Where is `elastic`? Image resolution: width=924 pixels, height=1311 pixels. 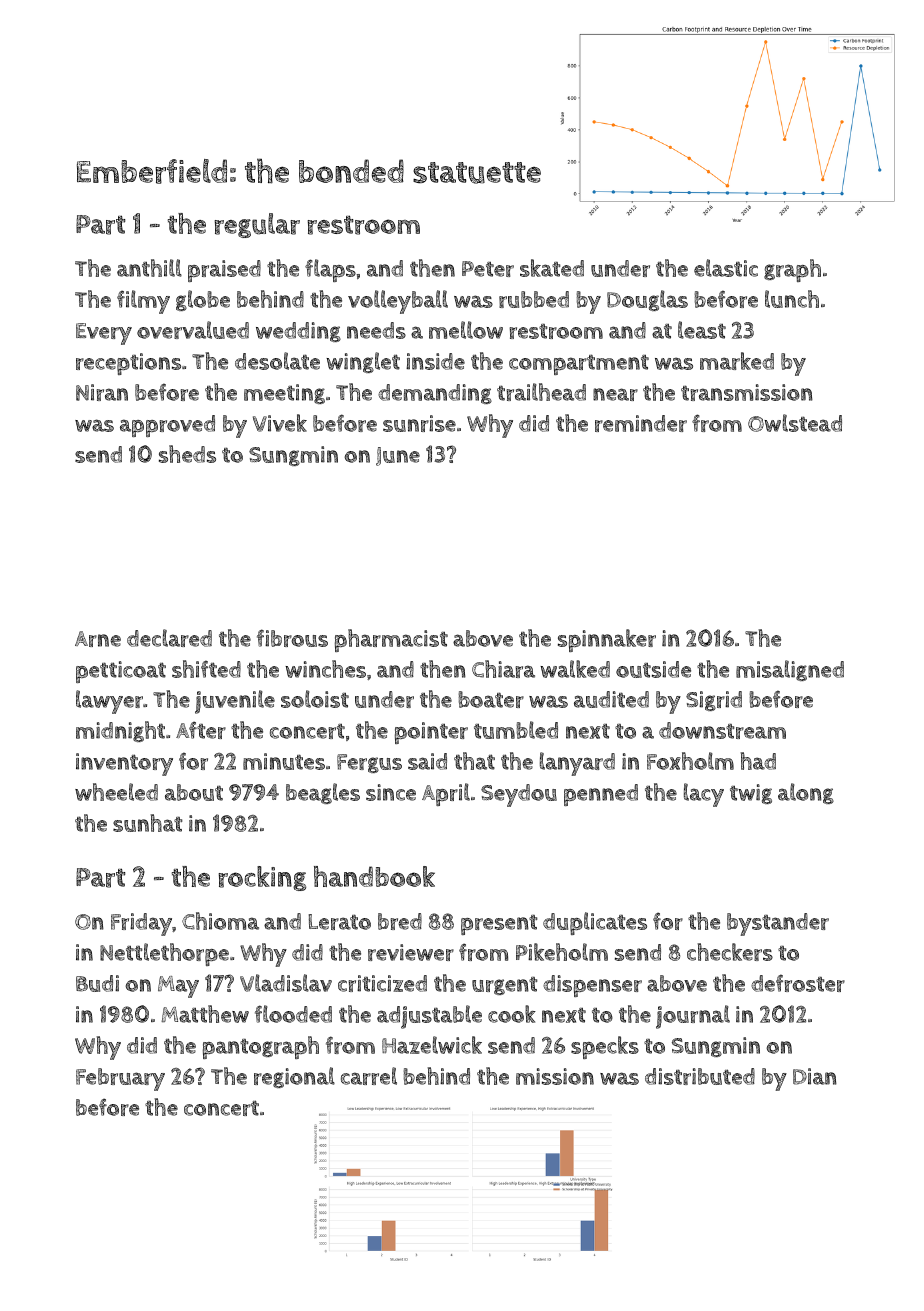
elastic is located at coordinates (726, 268).
